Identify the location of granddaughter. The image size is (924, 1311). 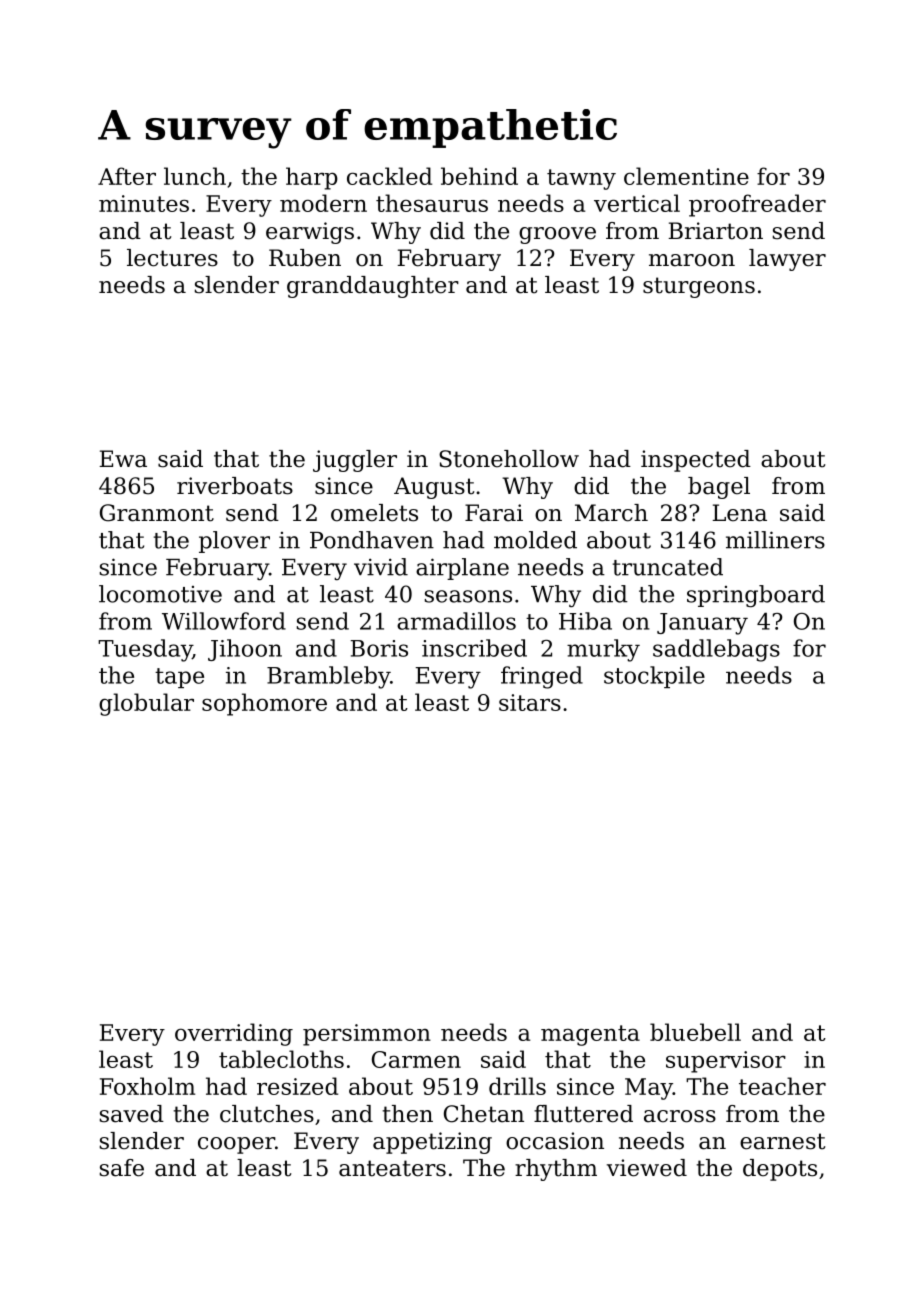
(373, 287).
